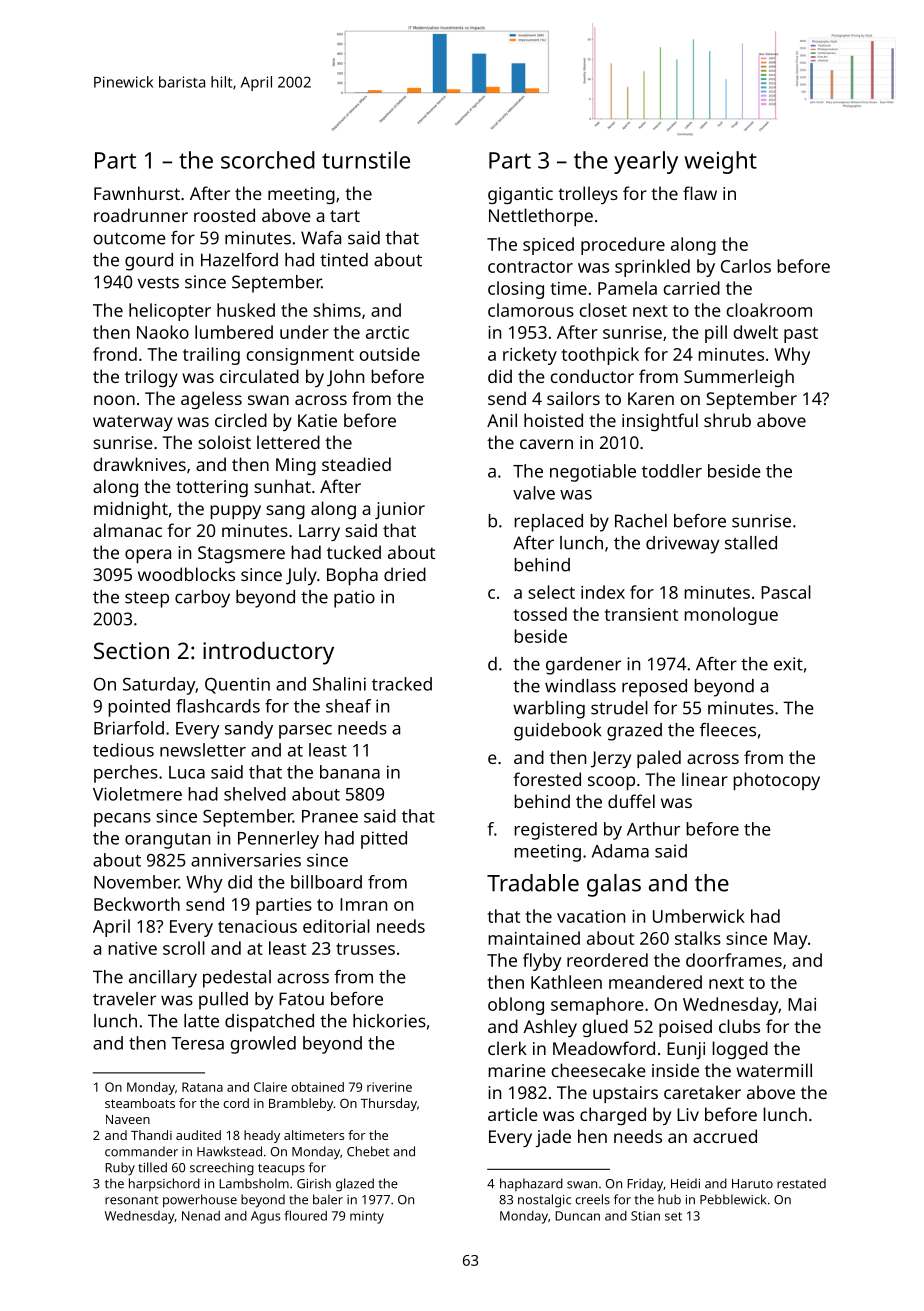 The height and width of the image is (1311, 924). What do you see at coordinates (547, 779) in the image?
I see `forested` at bounding box center [547, 779].
